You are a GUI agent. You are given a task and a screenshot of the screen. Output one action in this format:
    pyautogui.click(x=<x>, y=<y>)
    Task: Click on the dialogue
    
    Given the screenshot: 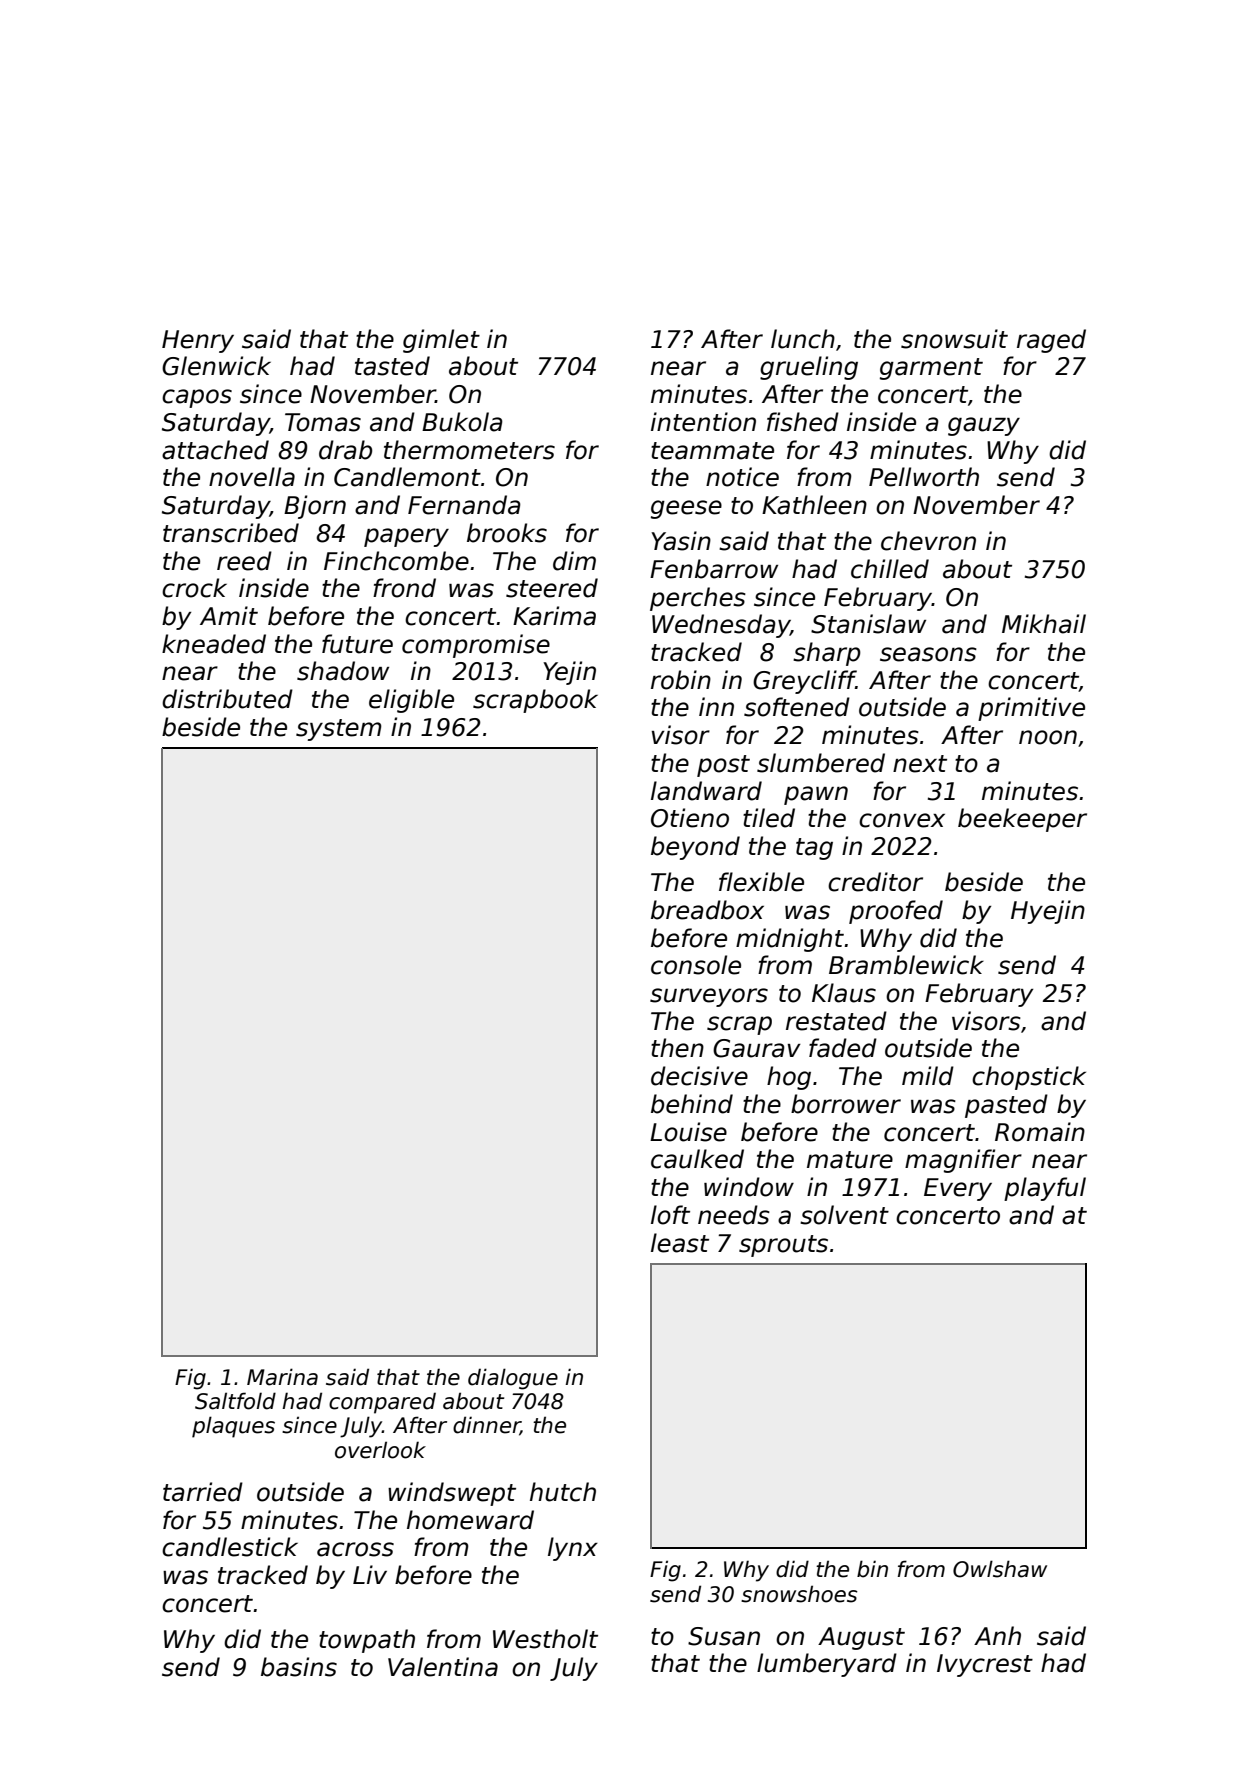 What is the action you would take?
    pyautogui.click(x=513, y=1379)
